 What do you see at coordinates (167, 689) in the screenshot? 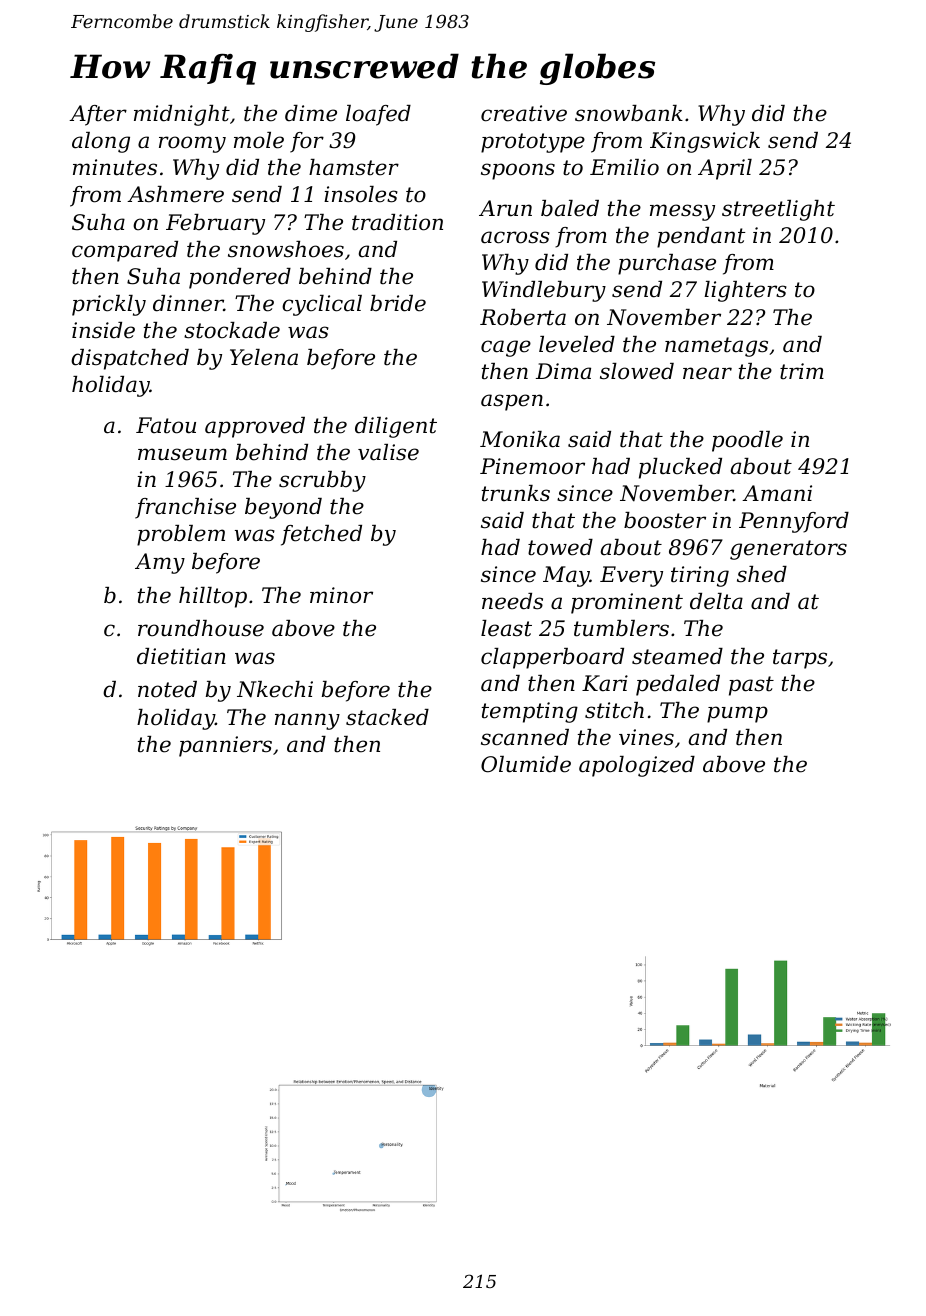
I see `noted` at bounding box center [167, 689].
